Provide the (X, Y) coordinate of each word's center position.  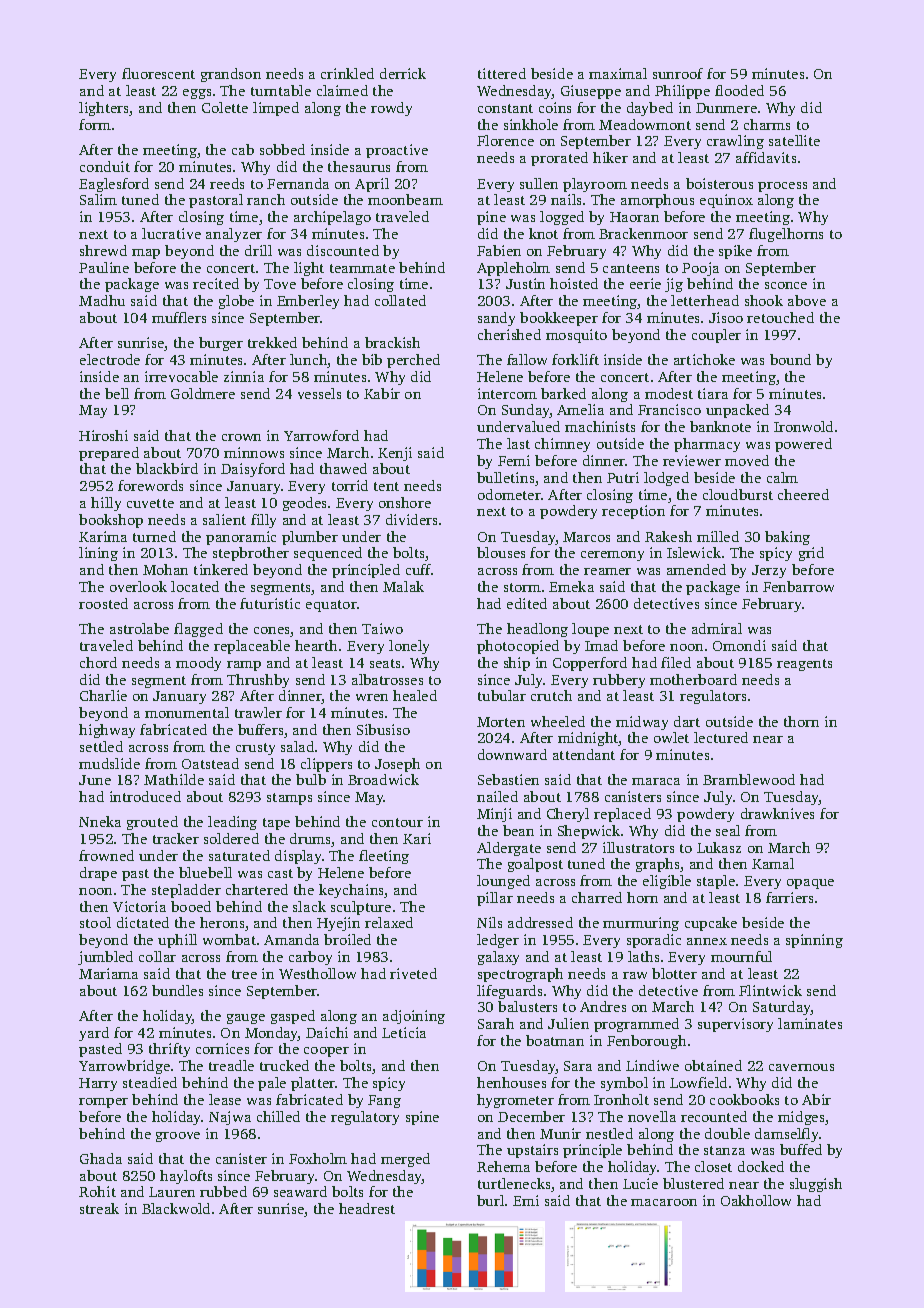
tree (244, 974)
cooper (326, 1052)
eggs (197, 94)
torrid (350, 485)
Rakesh (668, 536)
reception (633, 512)
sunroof (678, 73)
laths (643, 956)
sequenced (328, 554)
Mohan (165, 569)
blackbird (167, 468)
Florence (505, 140)
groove (178, 1137)
